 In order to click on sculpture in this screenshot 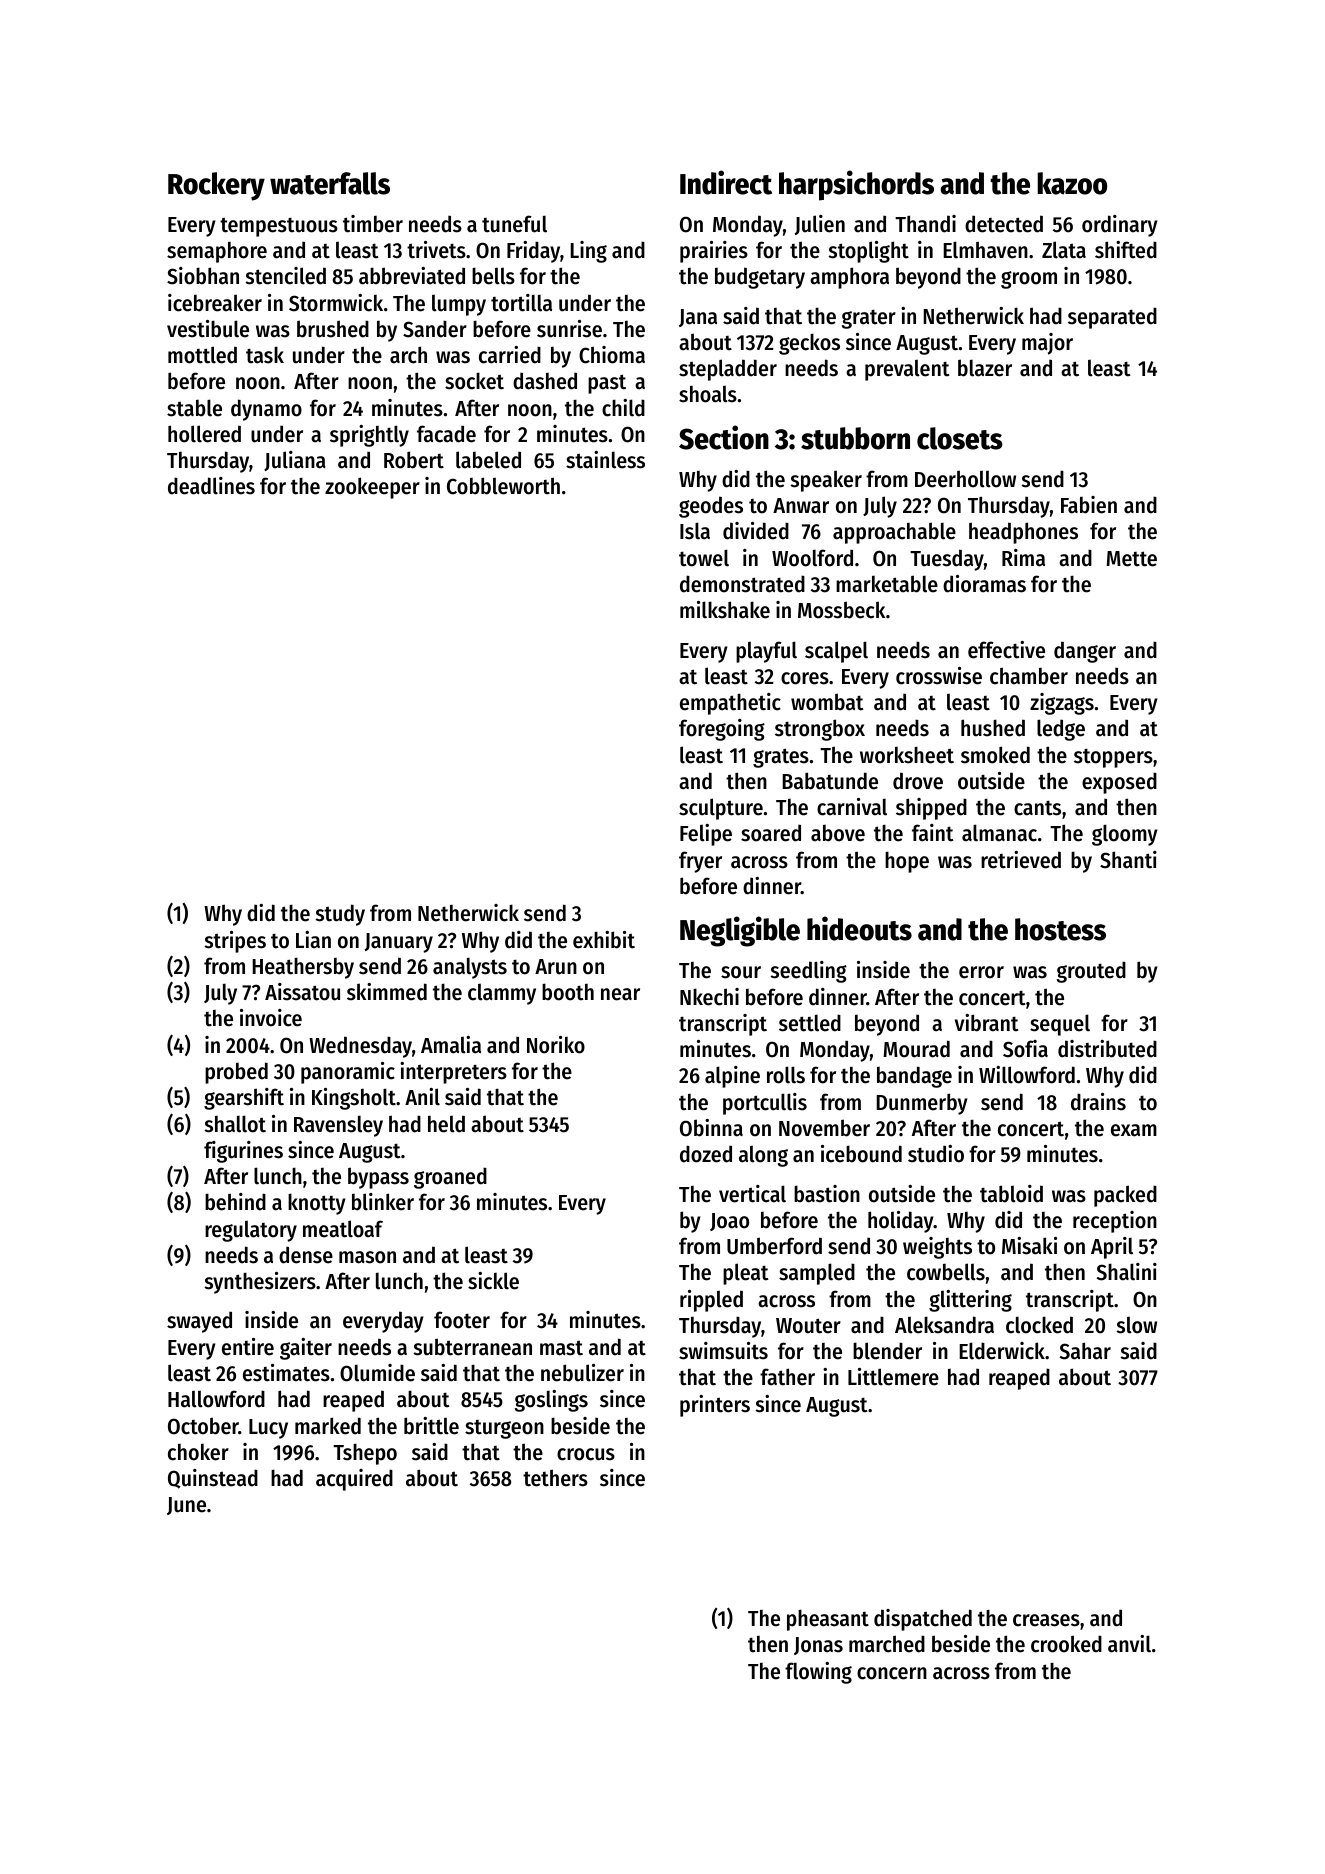, I will do `click(721, 809)`.
